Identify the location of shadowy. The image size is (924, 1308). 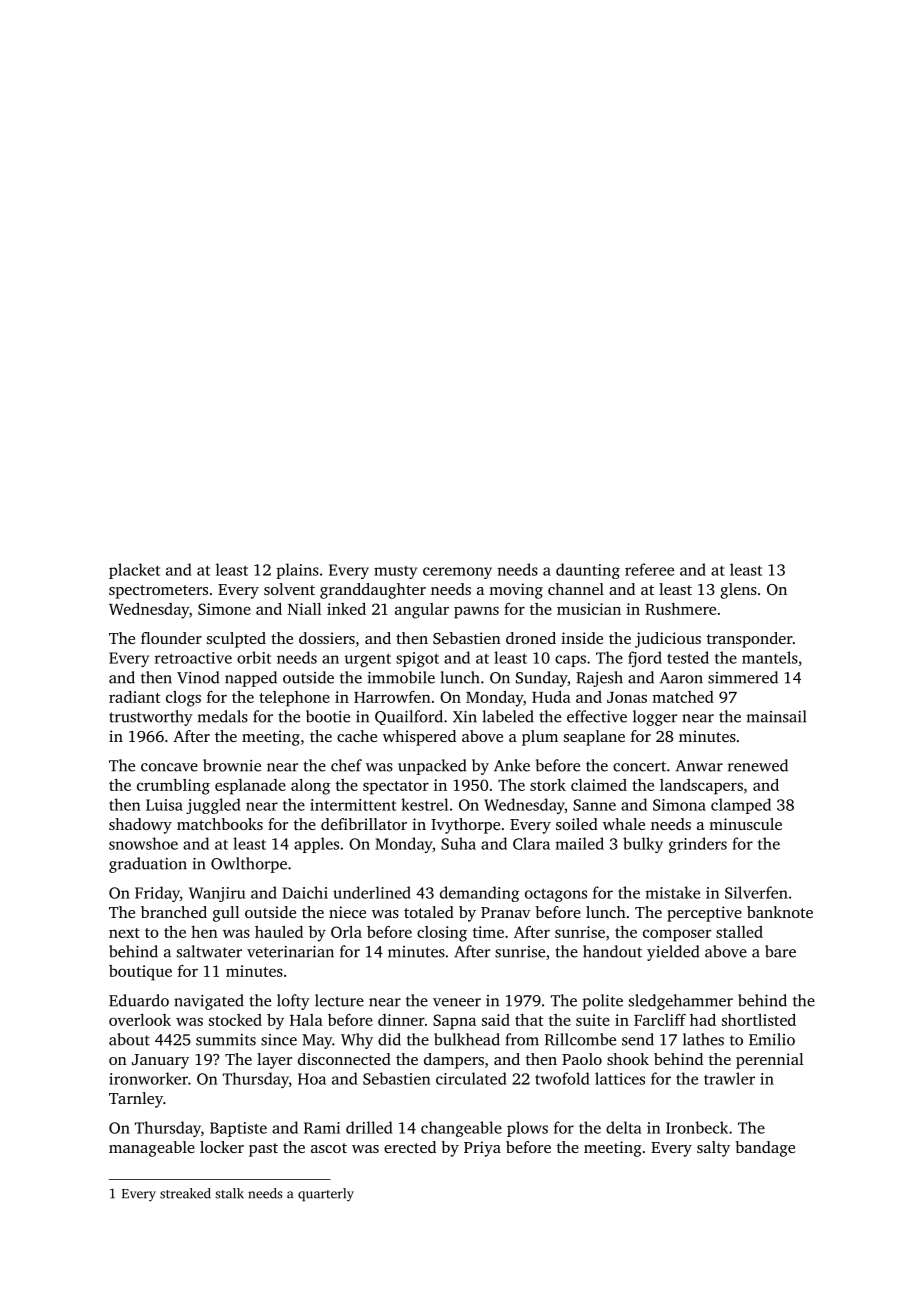
(140, 826).
